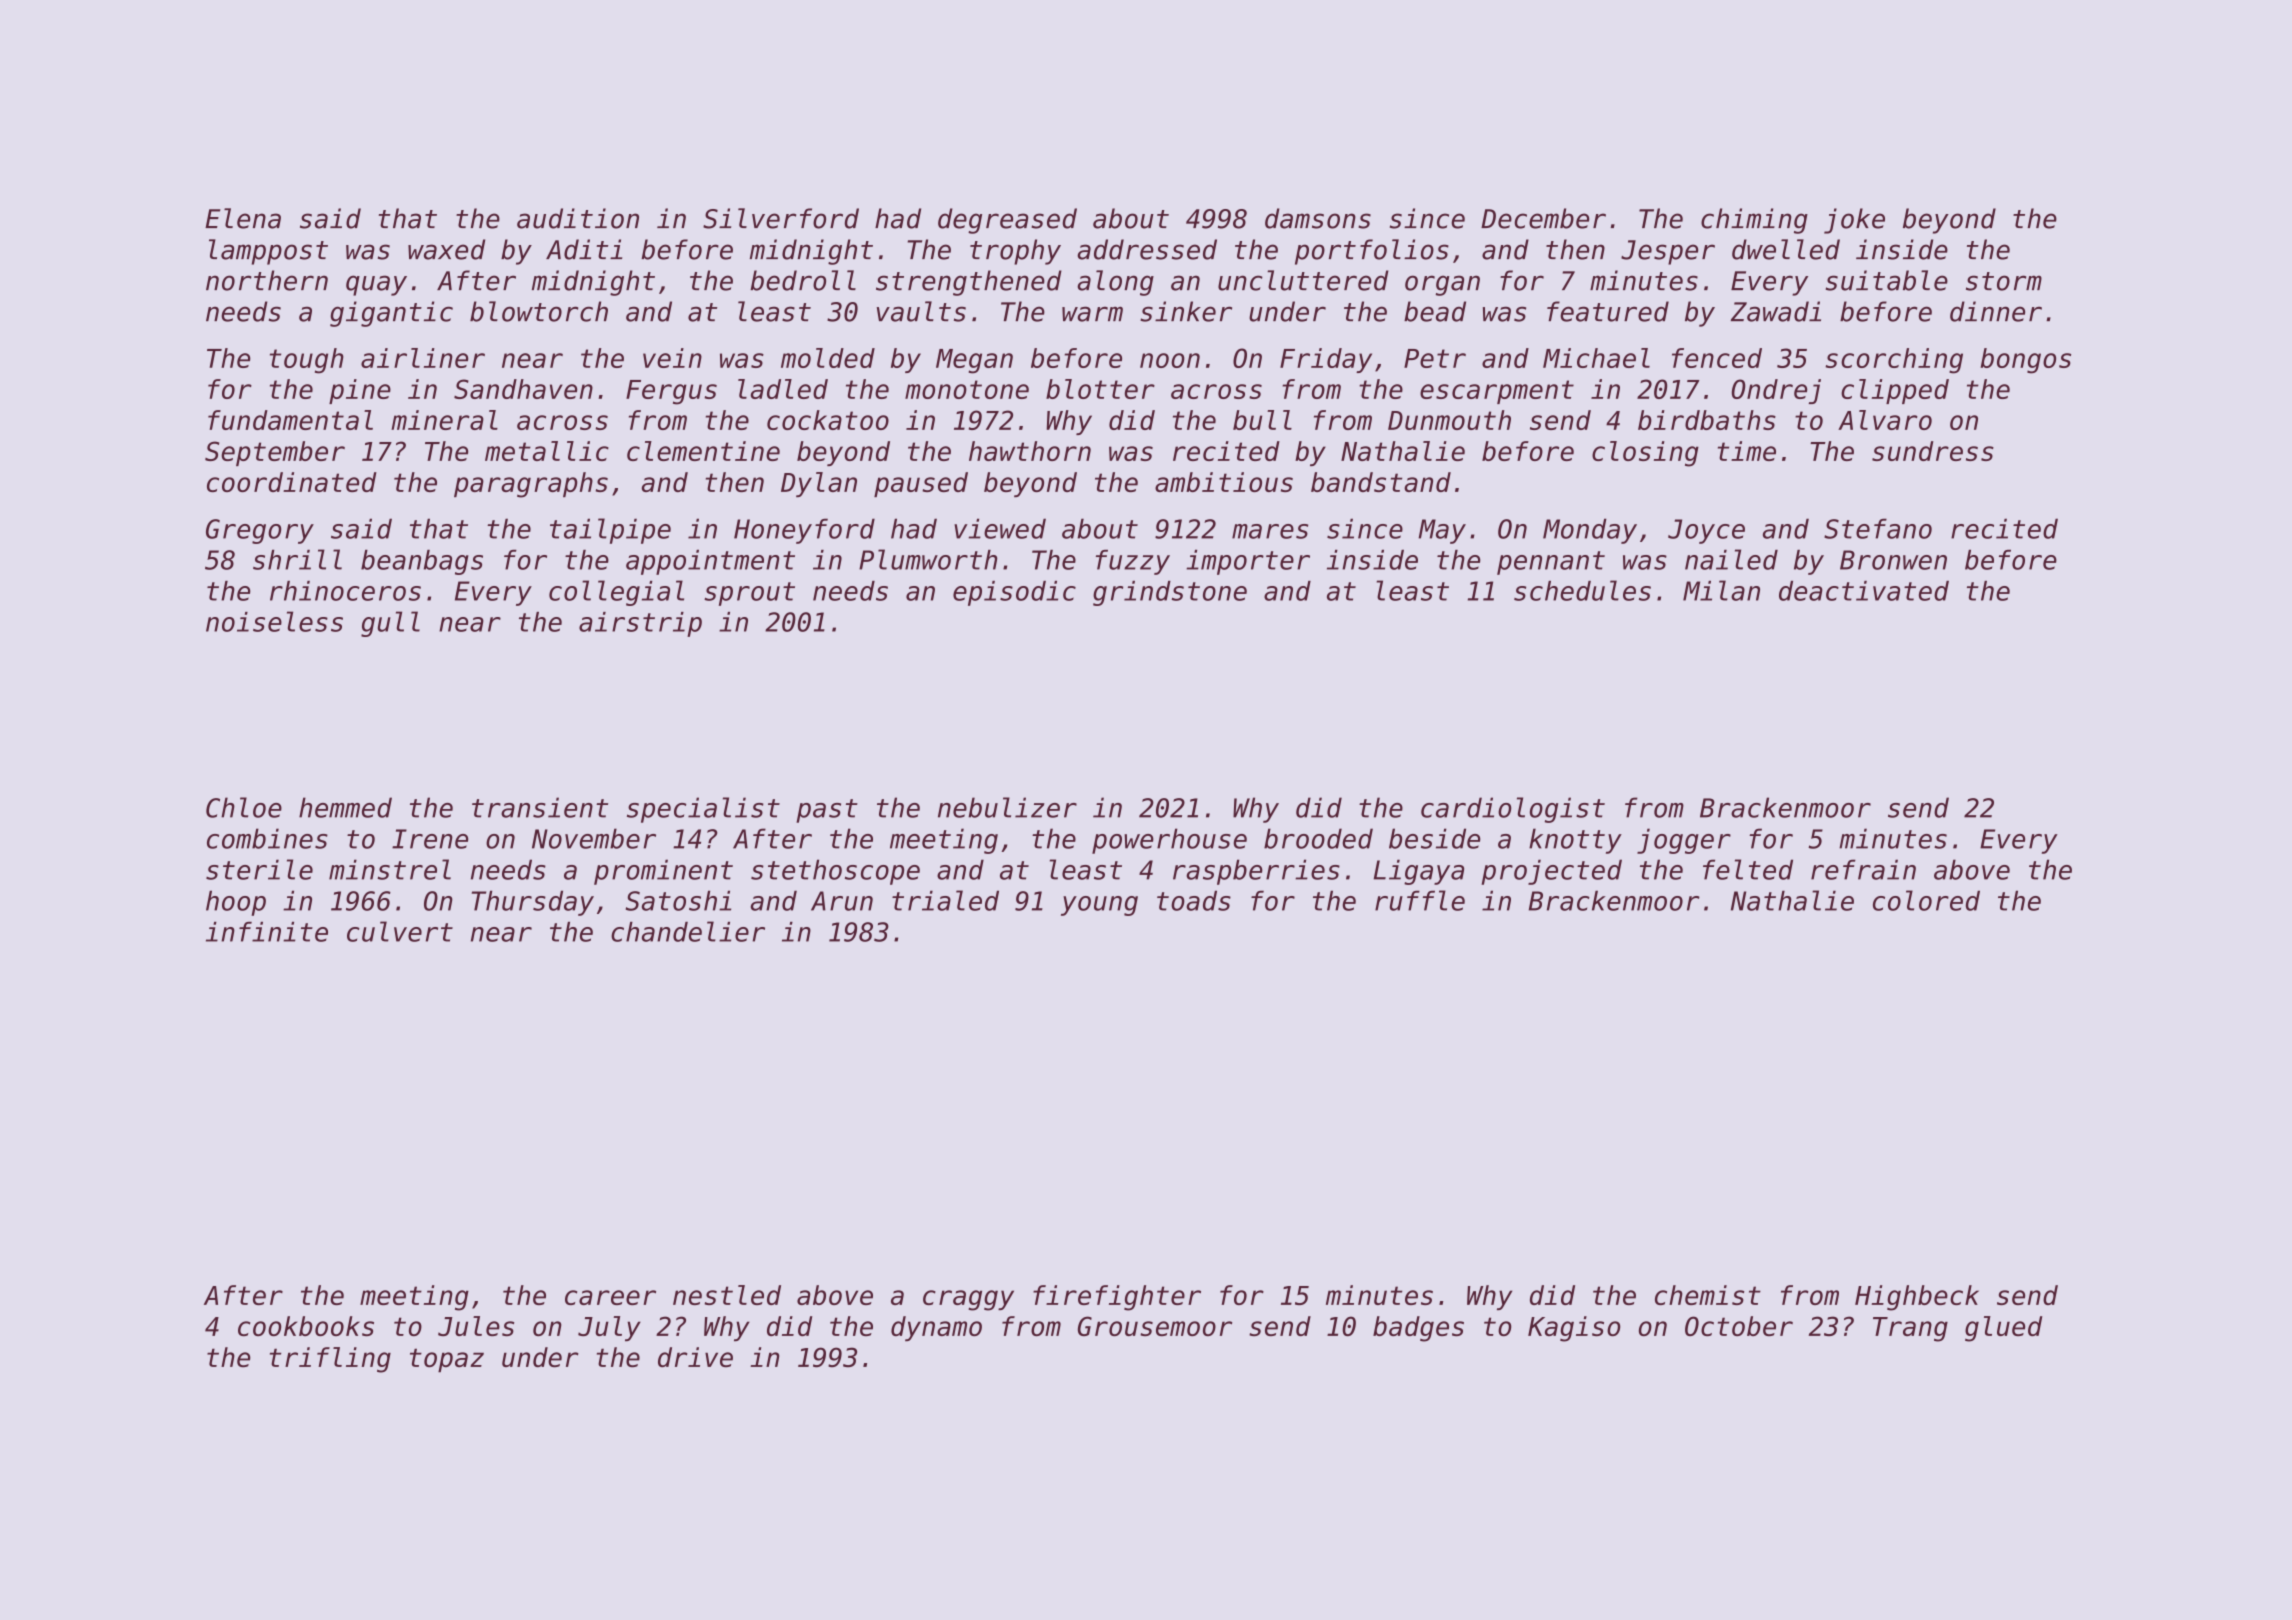 Image resolution: width=2292 pixels, height=1620 pixels. Describe the element at coordinates (1878, 528) in the page. I see `Stefano` at that location.
